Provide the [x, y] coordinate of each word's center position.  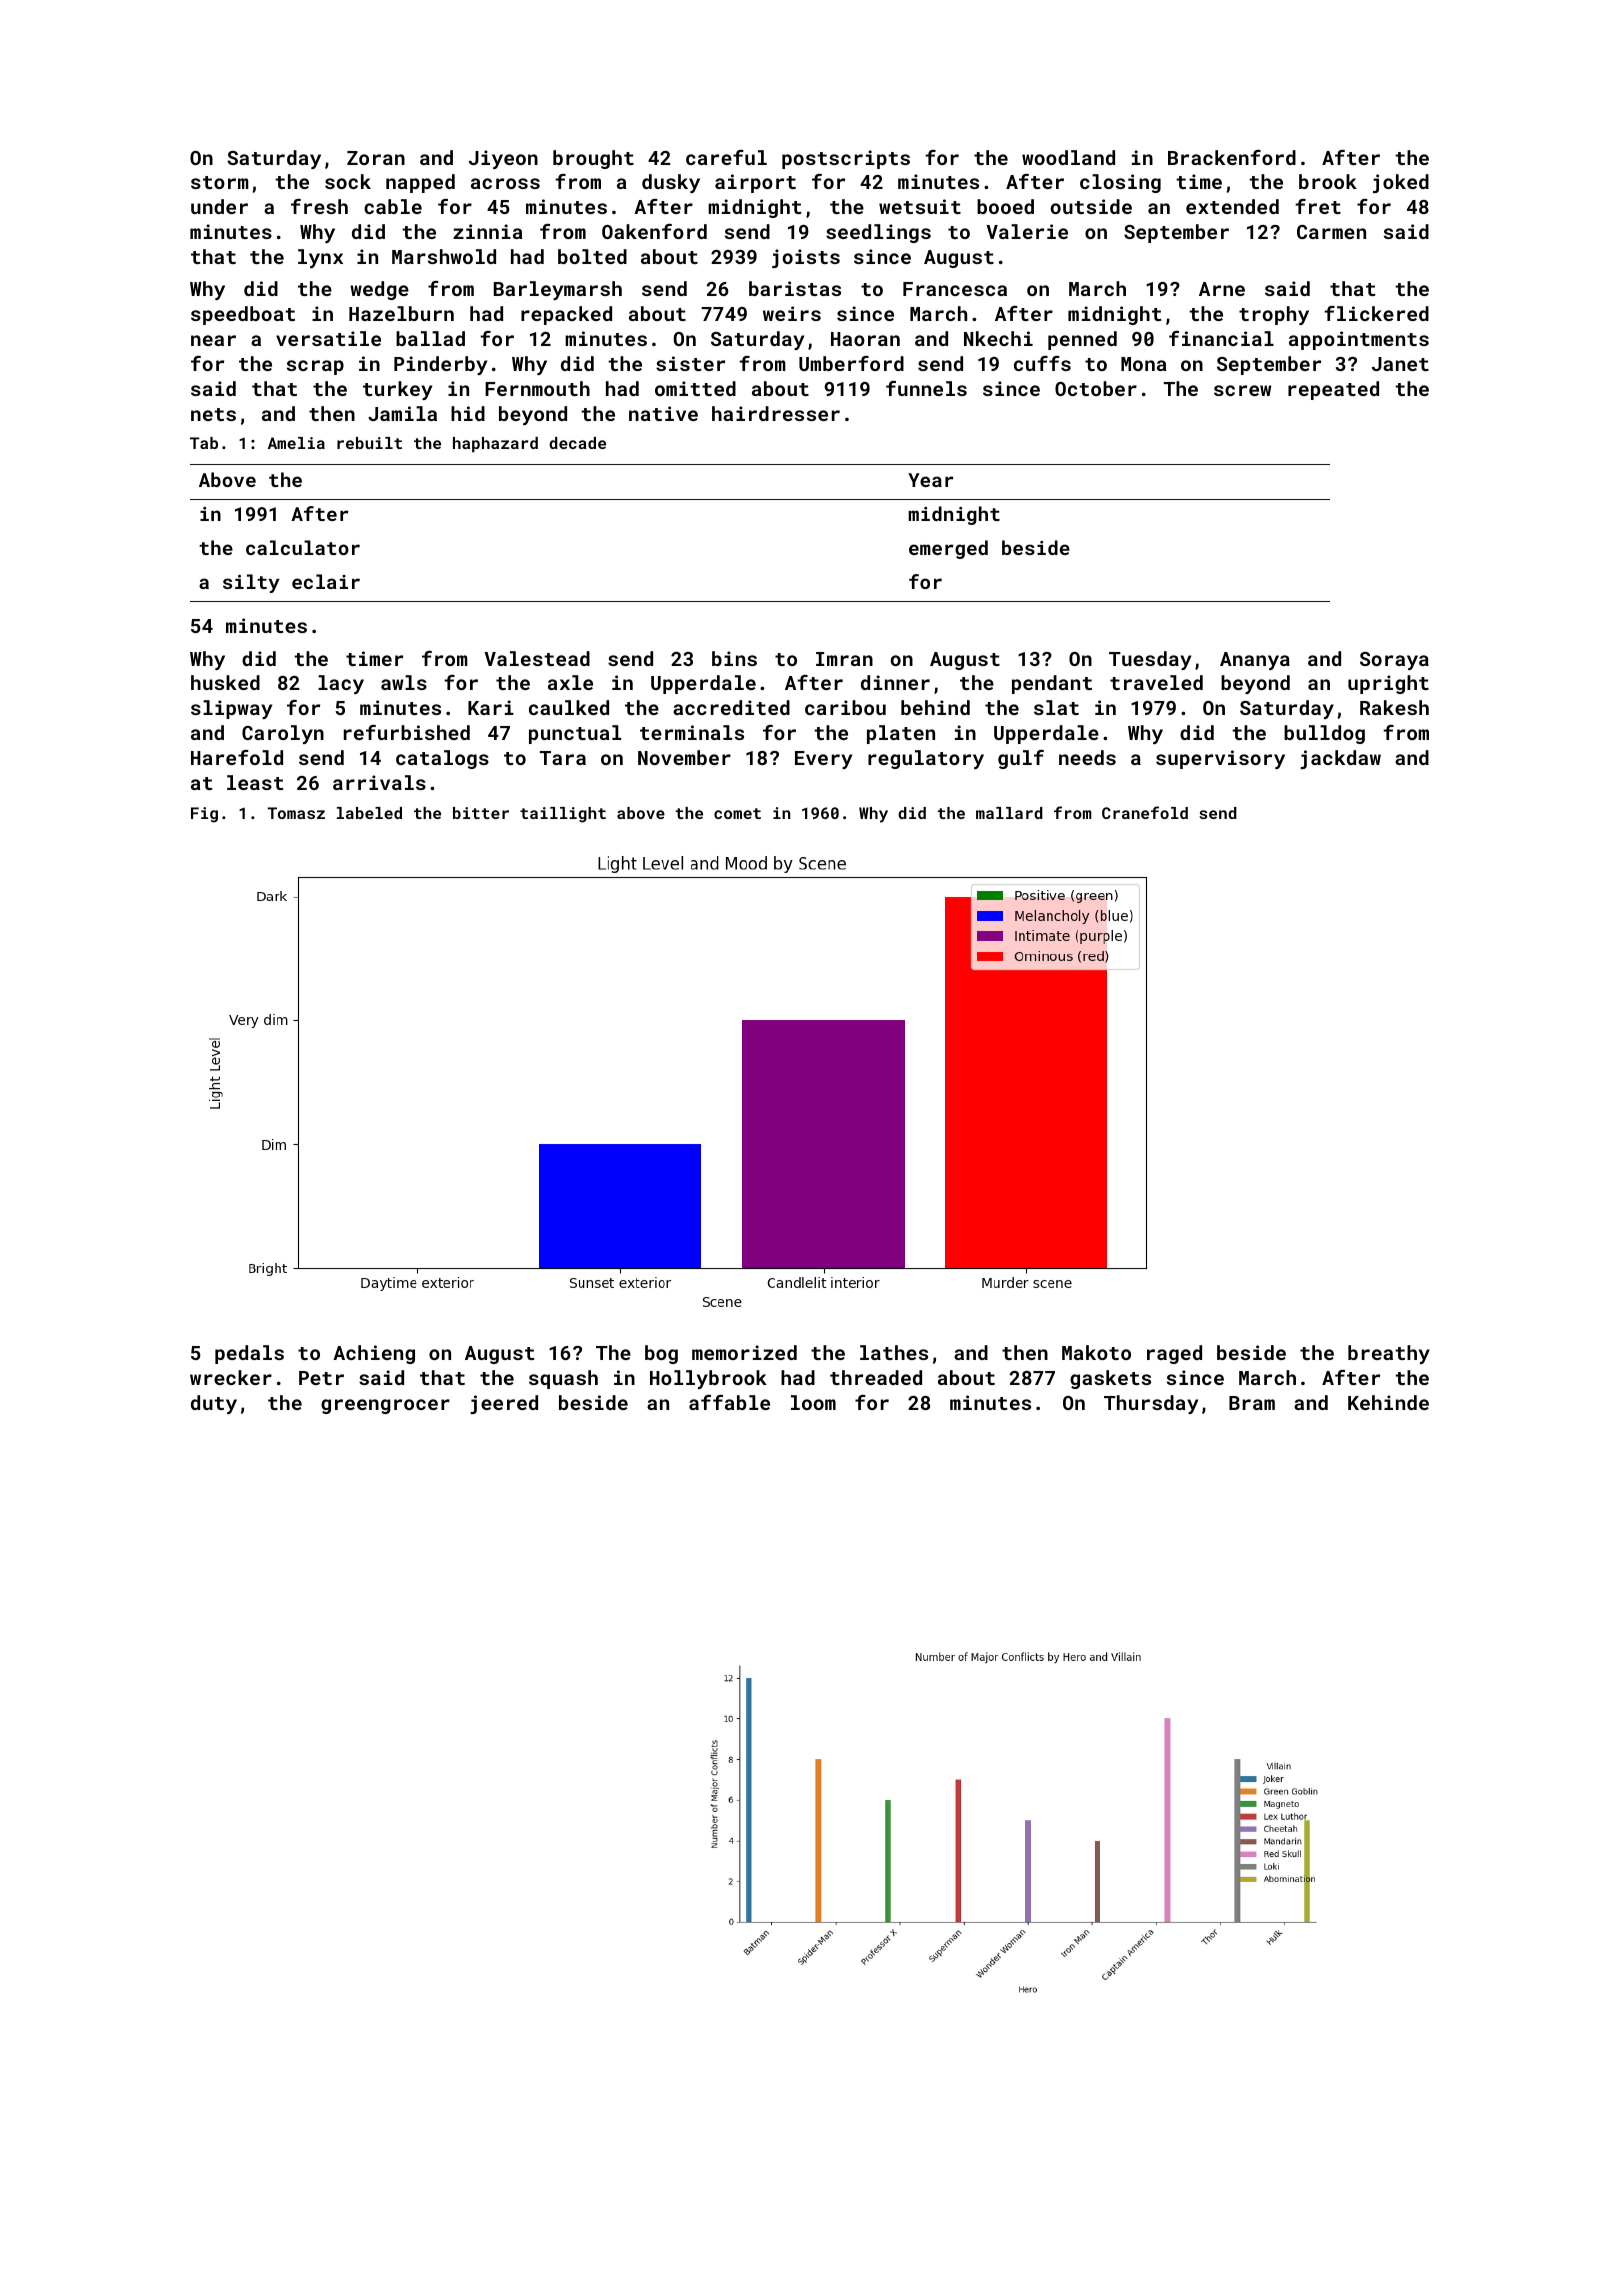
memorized [744, 1352]
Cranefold [1145, 812]
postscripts [846, 159]
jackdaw [1340, 759]
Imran [844, 659]
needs [1087, 757]
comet [737, 813]
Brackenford [1232, 157]
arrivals [379, 782]
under [219, 206]
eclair [326, 581]
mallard [1009, 813]
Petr [321, 1378]
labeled [369, 813]
